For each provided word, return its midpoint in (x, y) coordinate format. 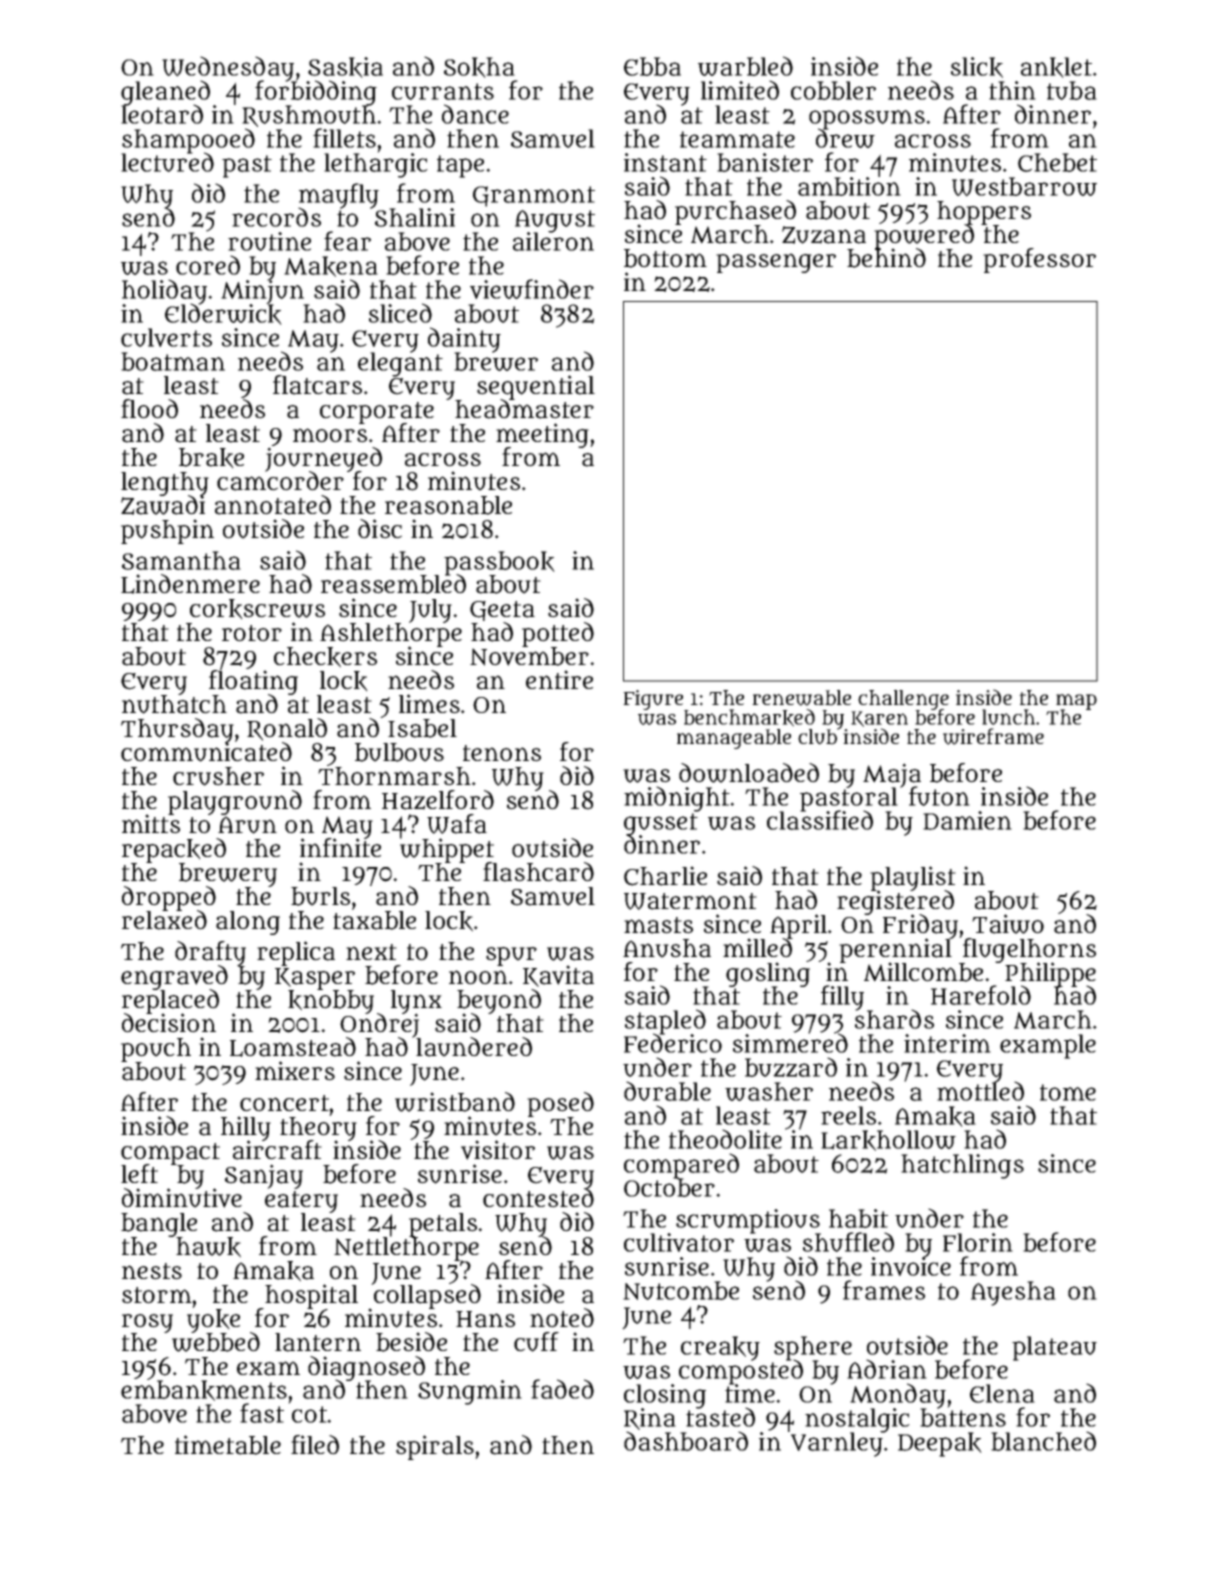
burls (320, 896)
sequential (536, 387)
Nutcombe (681, 1290)
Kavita (558, 976)
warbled (745, 66)
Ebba (652, 66)
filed (315, 1445)
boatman (173, 361)
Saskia (345, 67)
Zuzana (824, 235)
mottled (980, 1092)
